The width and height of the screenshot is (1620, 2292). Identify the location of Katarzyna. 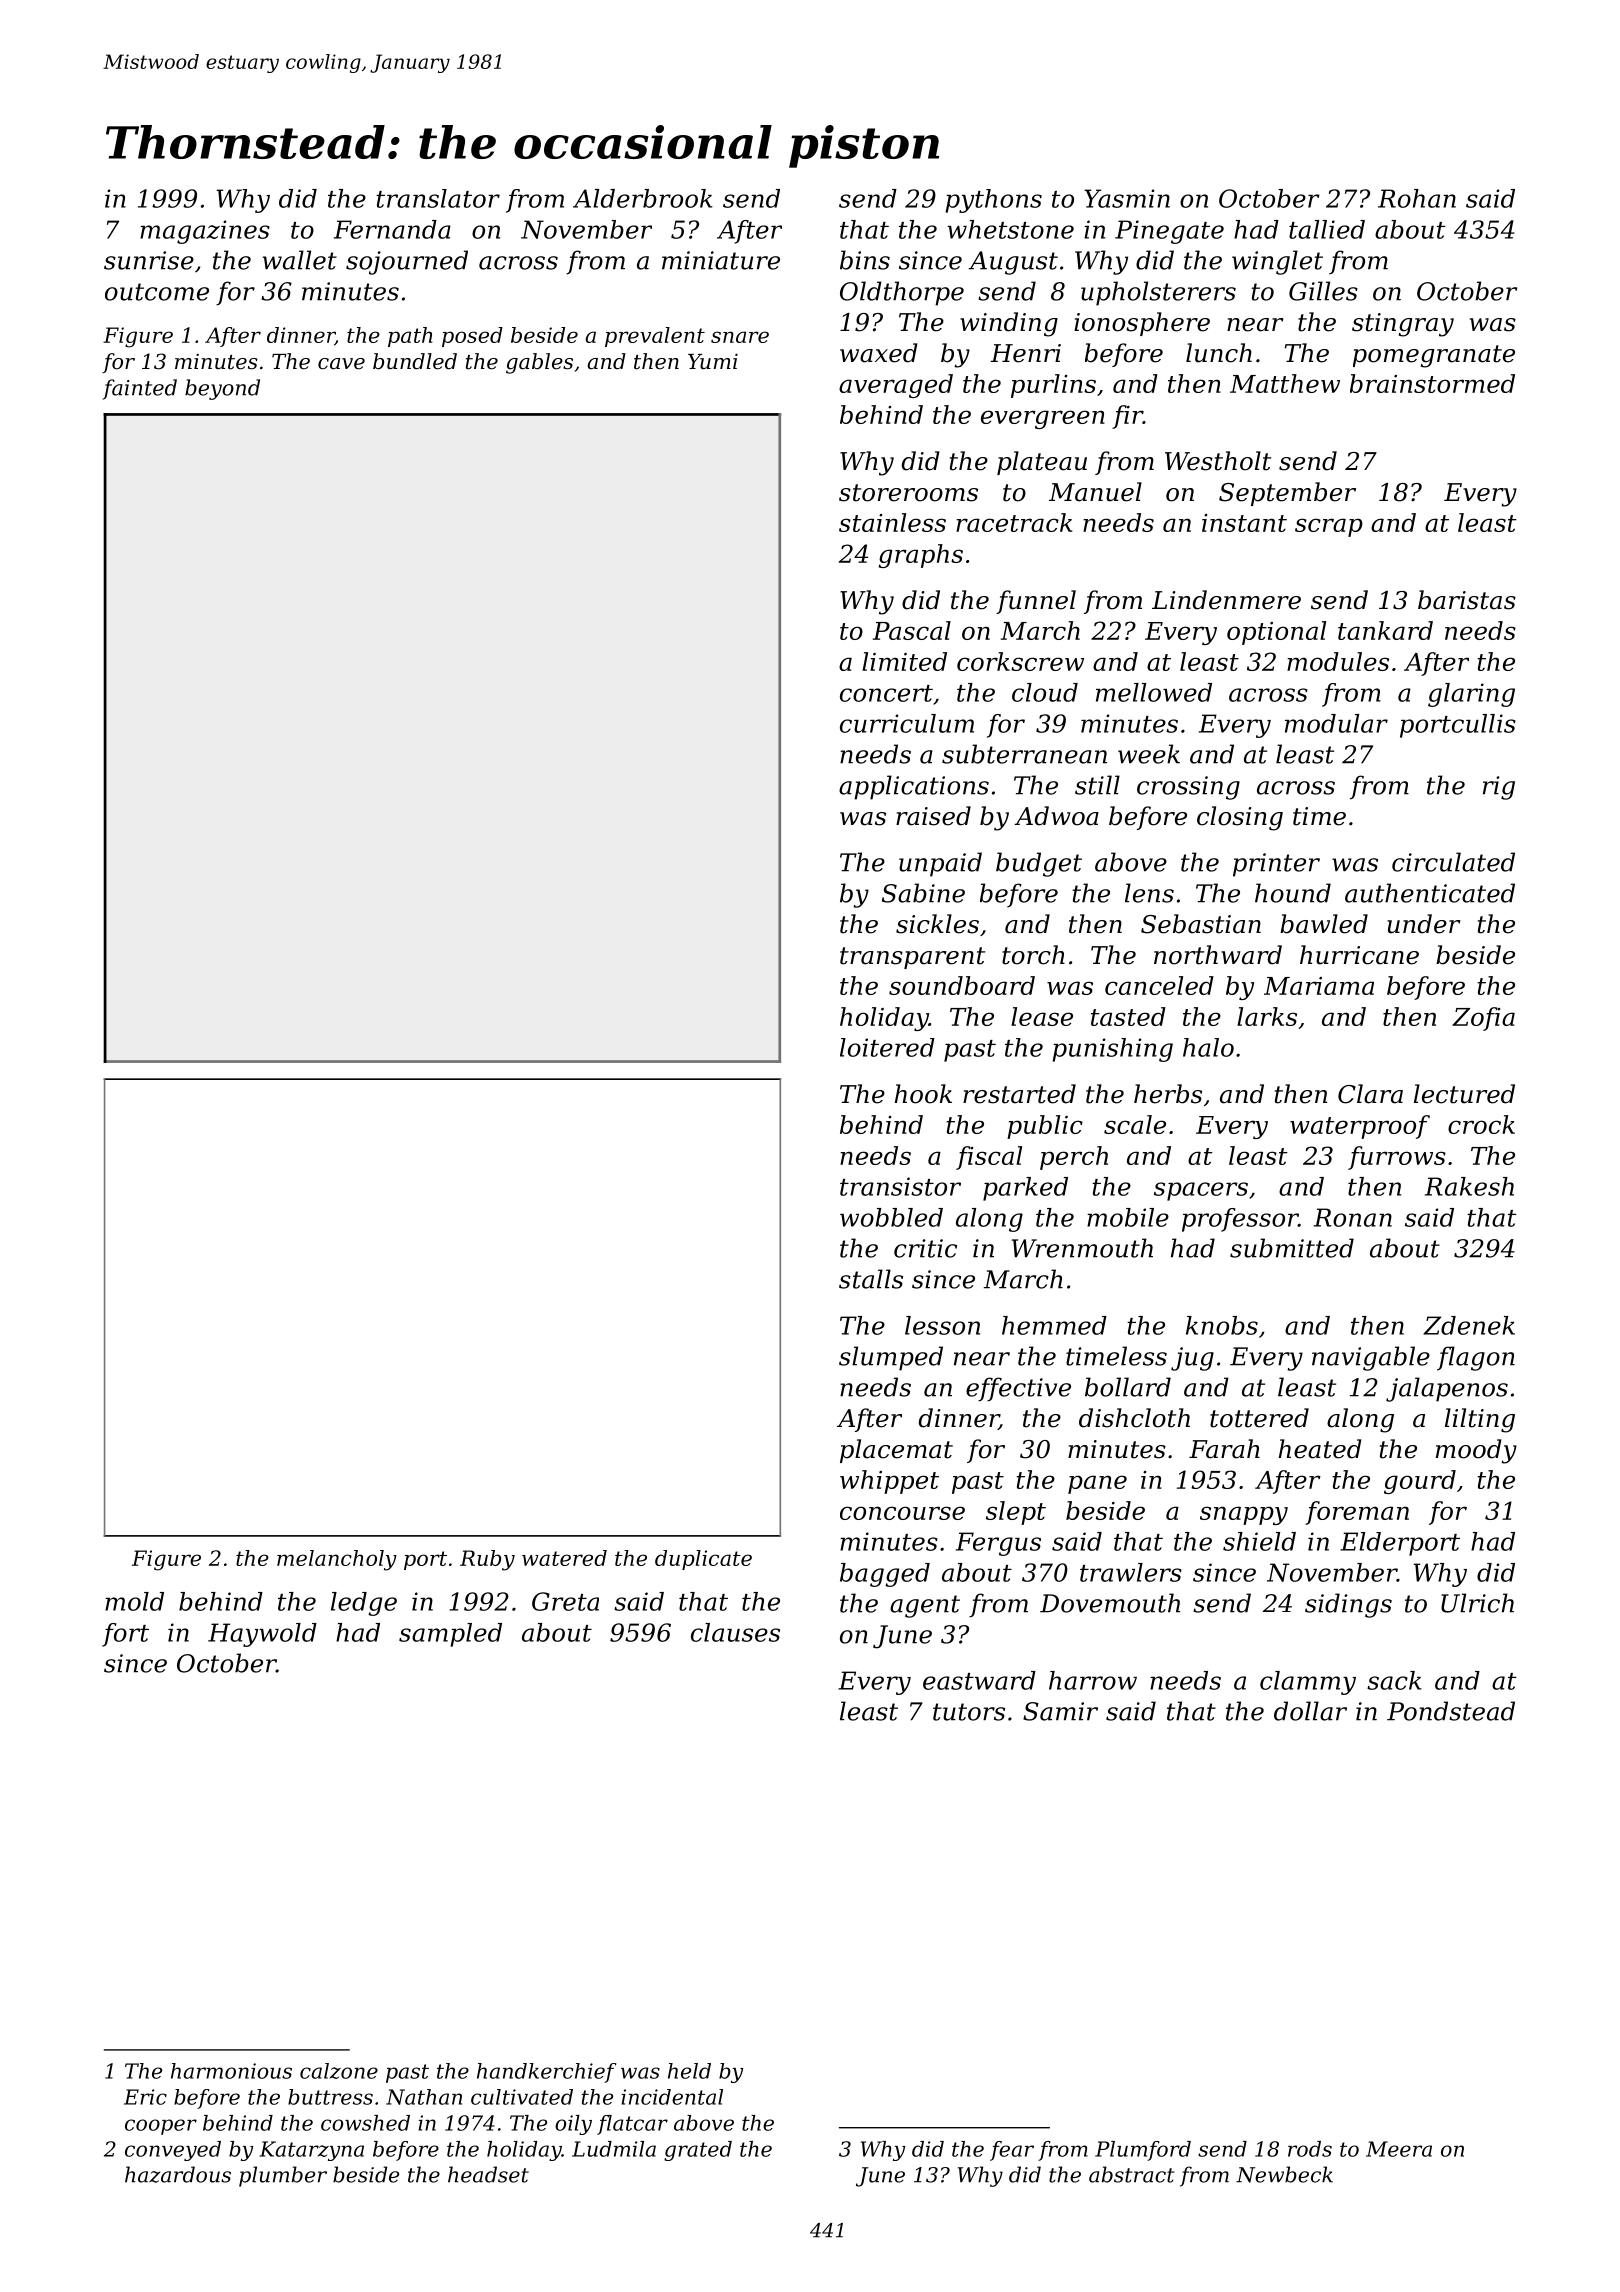
(311, 2151).
